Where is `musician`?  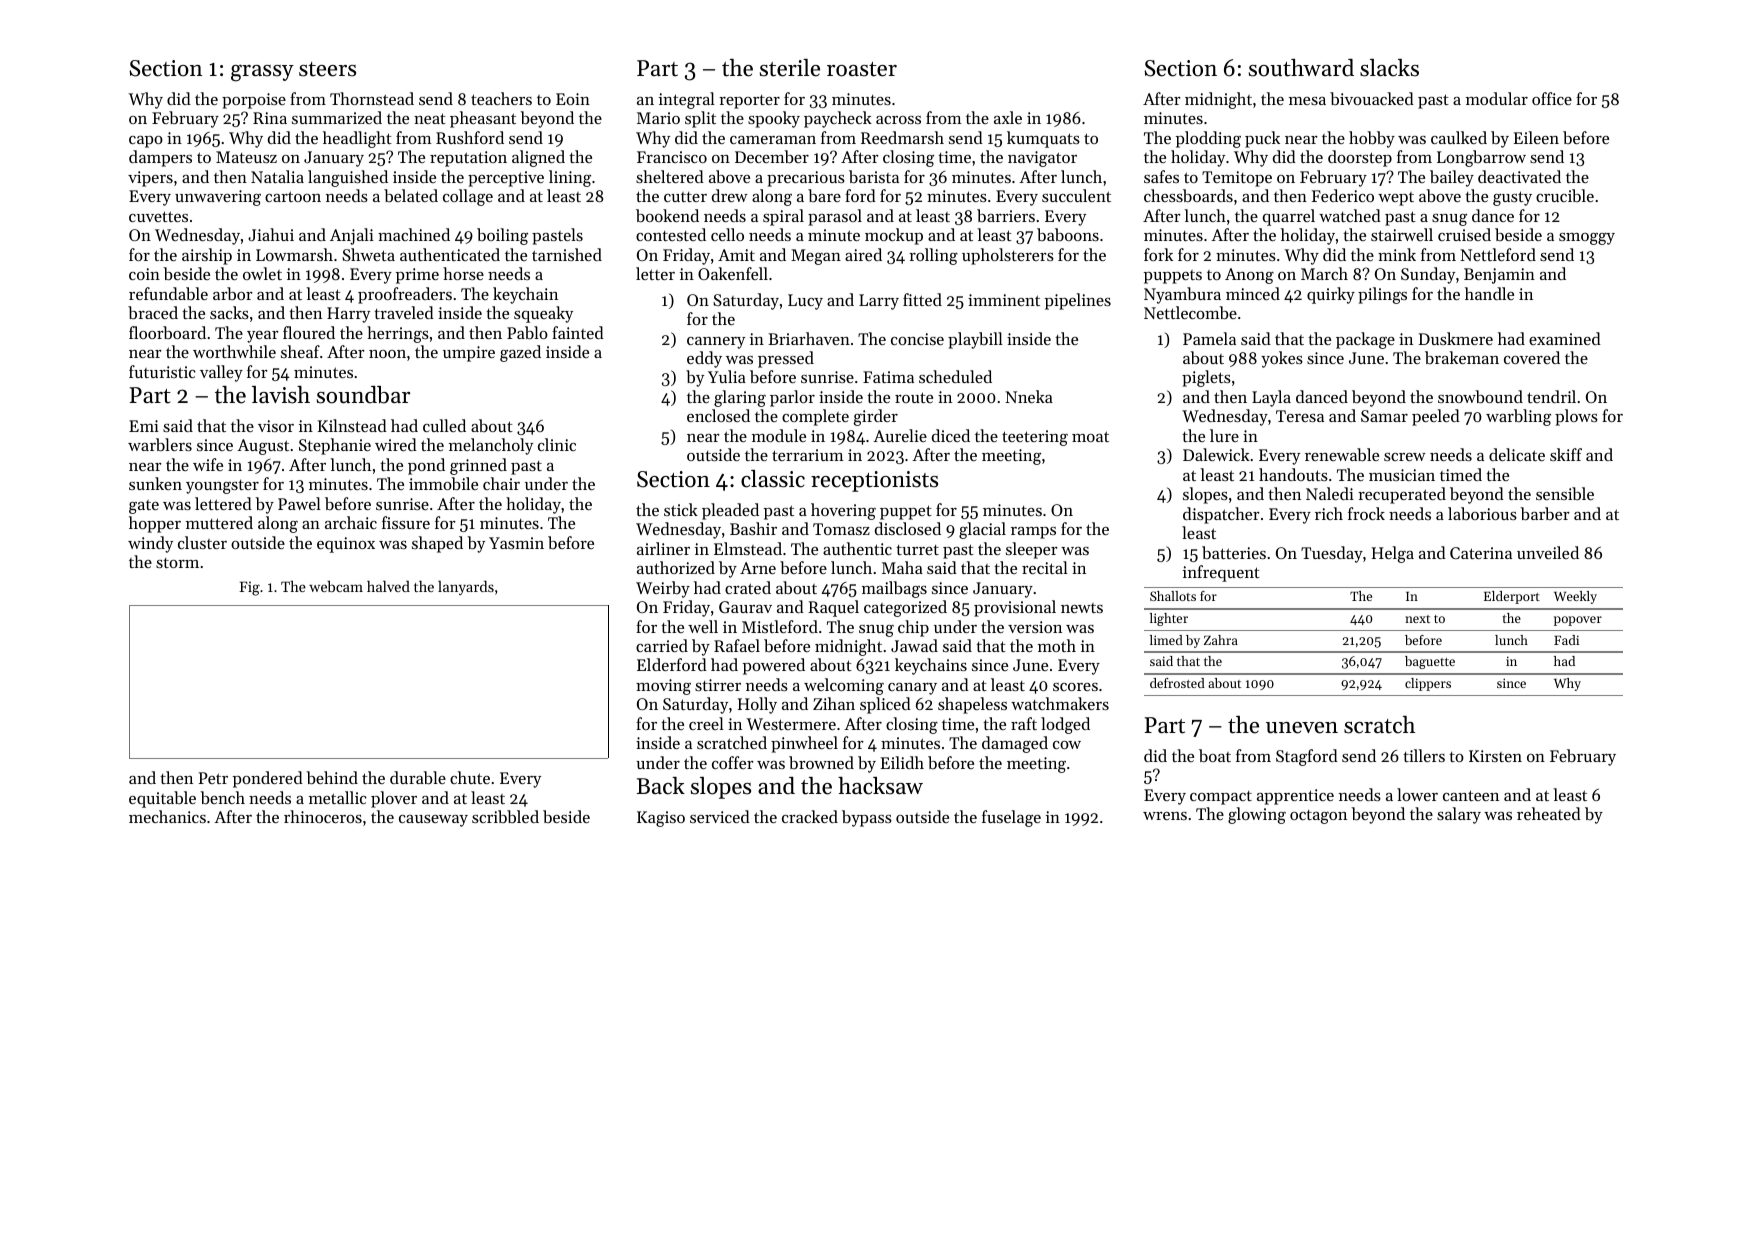
musician is located at coordinates (1402, 475).
